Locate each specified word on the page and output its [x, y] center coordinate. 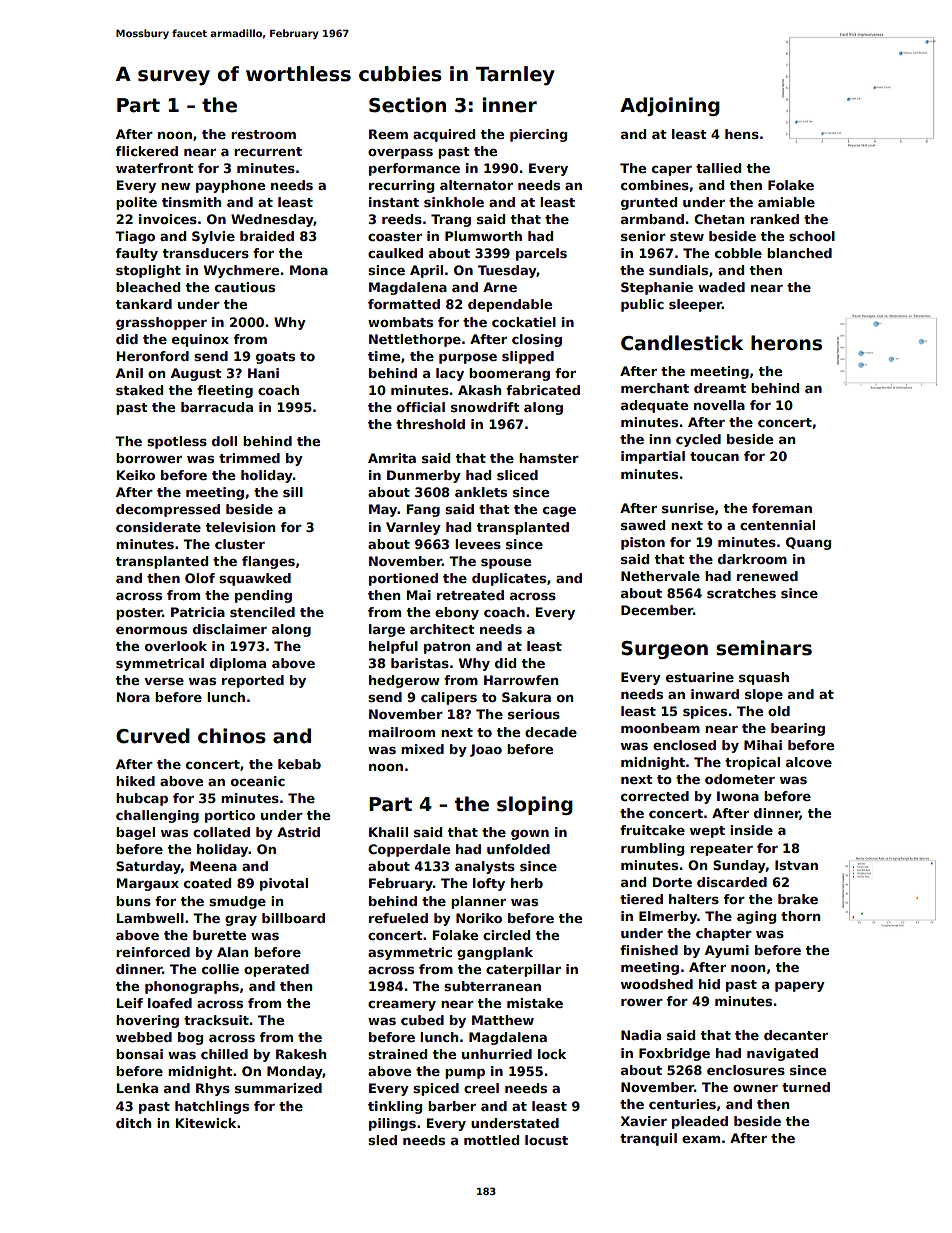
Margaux [147, 884]
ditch [133, 1123]
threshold [430, 424]
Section [407, 105]
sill [293, 492]
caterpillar [523, 970]
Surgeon [664, 650]
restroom [263, 134]
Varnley [413, 528]
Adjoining [670, 106]
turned [806, 1087]
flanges [268, 562]
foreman [782, 508]
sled [382, 1140]
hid [709, 984]
